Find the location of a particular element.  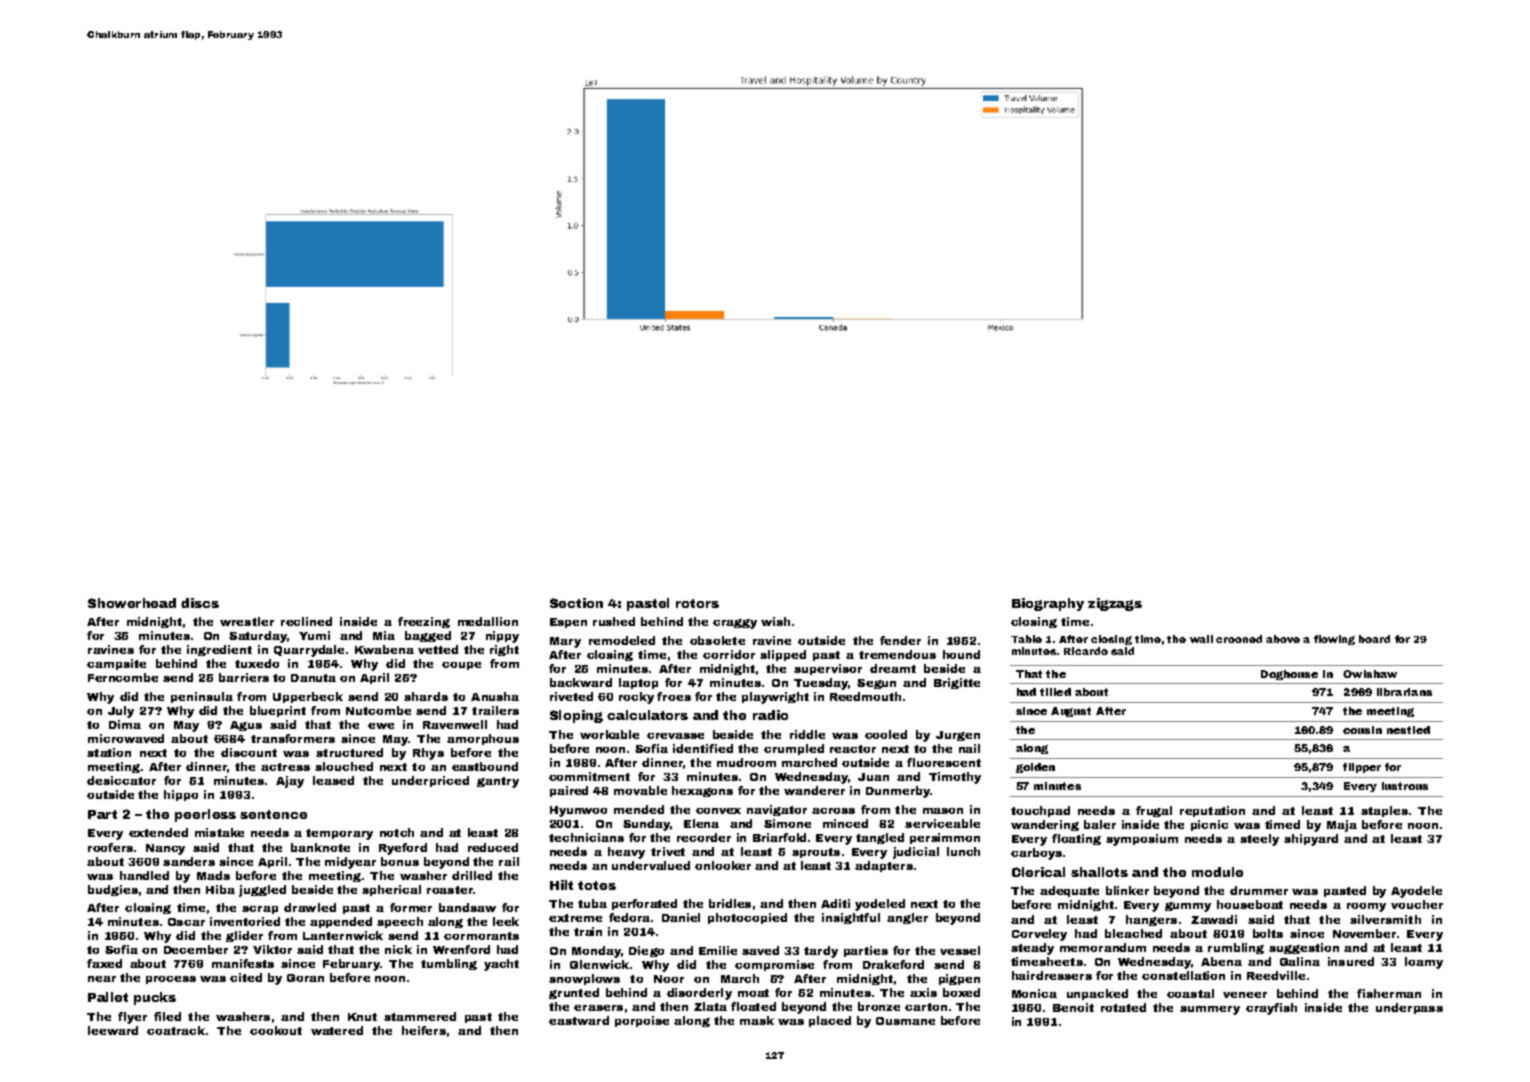

Section is located at coordinates (576, 603).
